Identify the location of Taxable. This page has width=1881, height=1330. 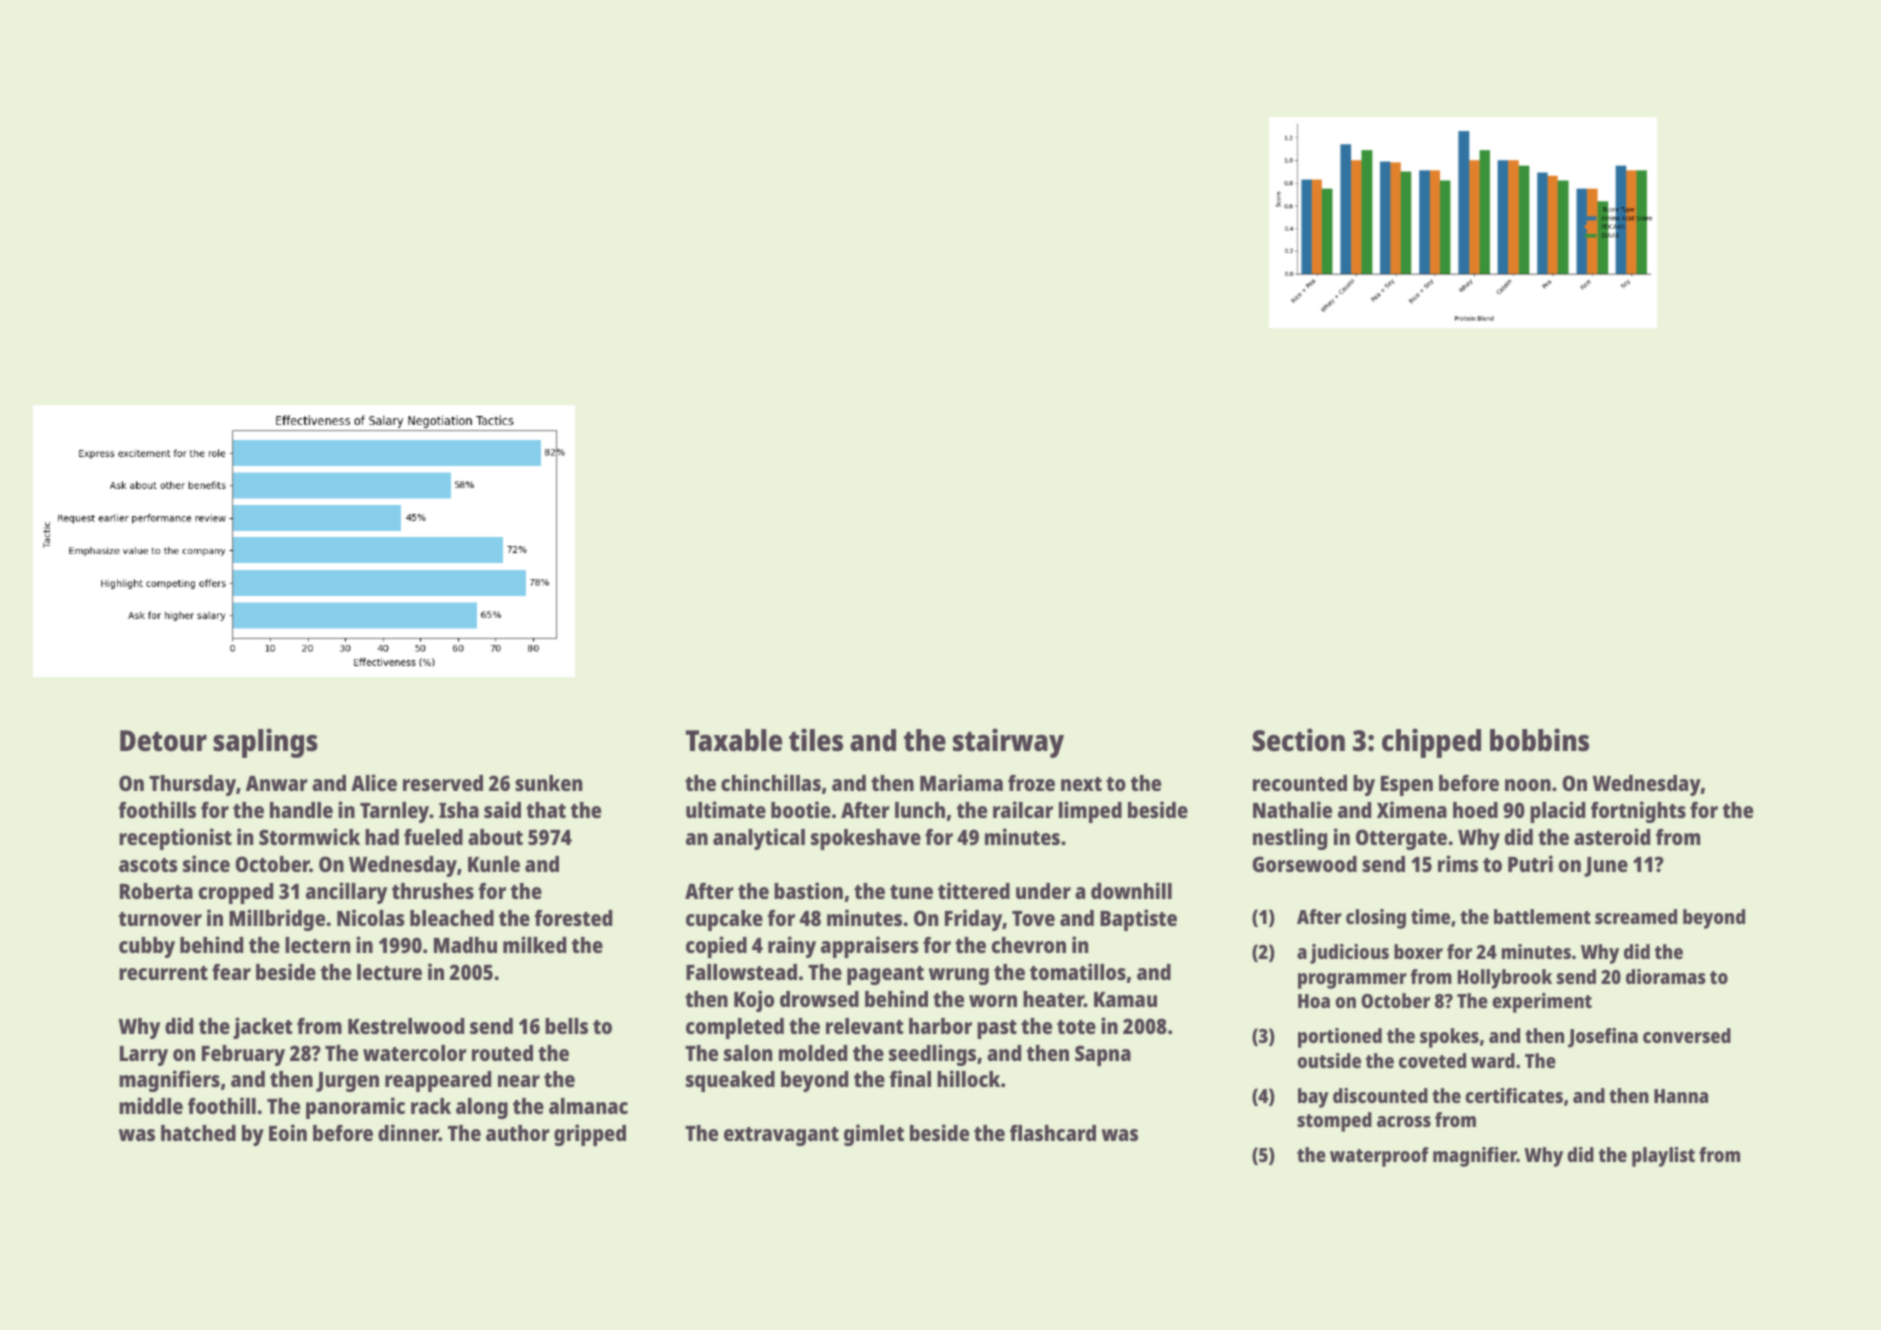
(734, 740).
